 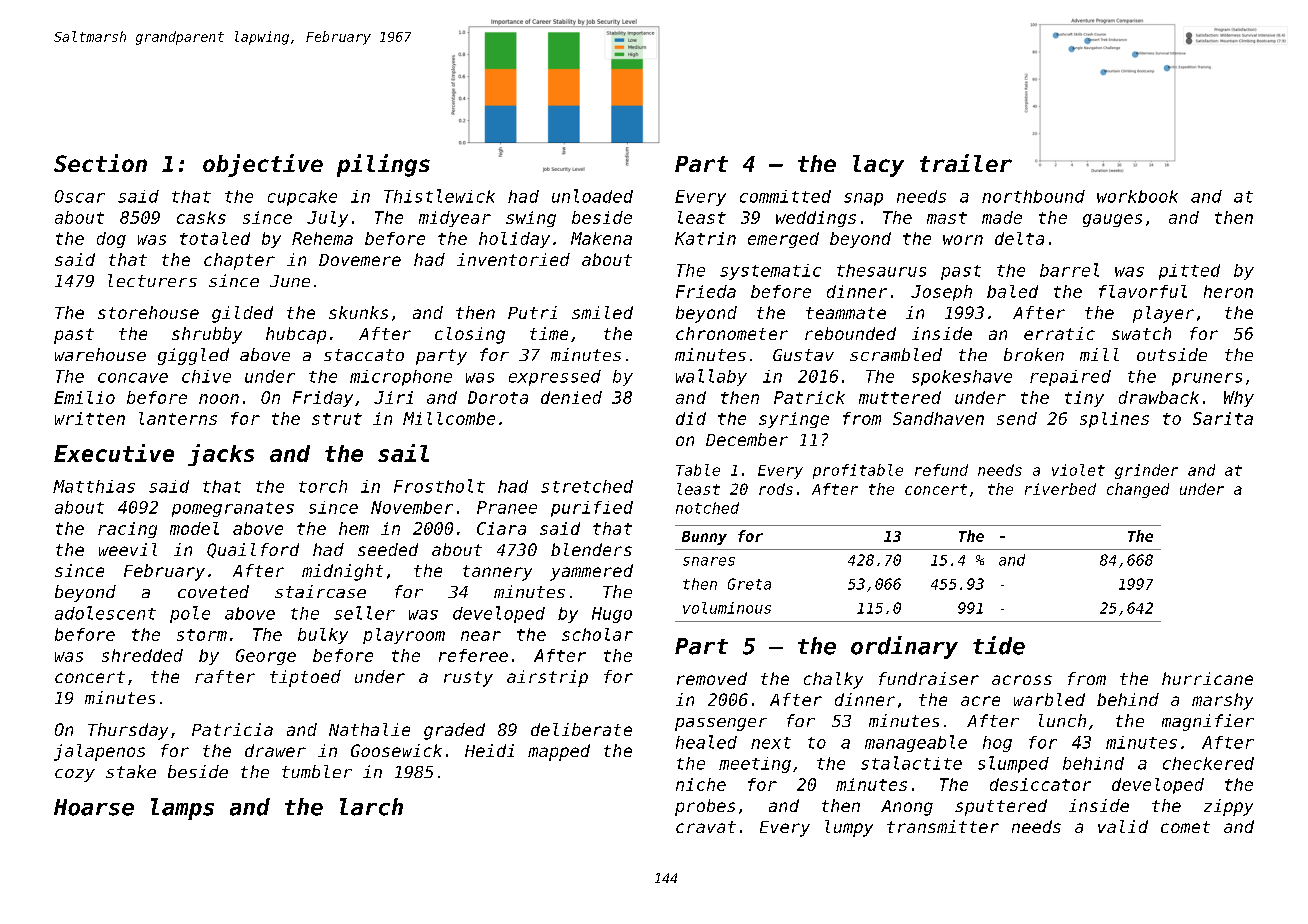 What do you see at coordinates (706, 827) in the document?
I see `cravat` at bounding box center [706, 827].
